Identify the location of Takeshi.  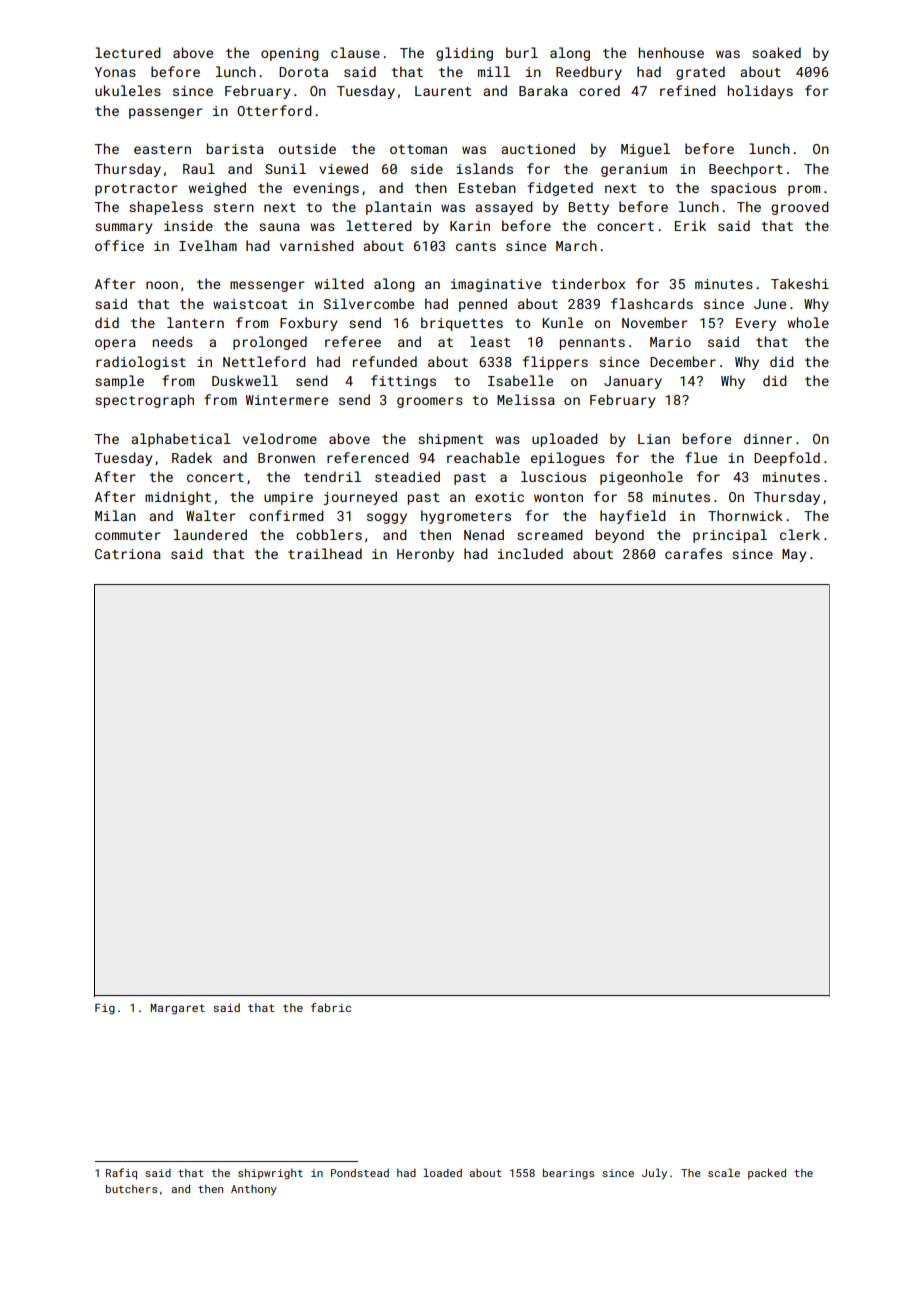
(800, 283).
